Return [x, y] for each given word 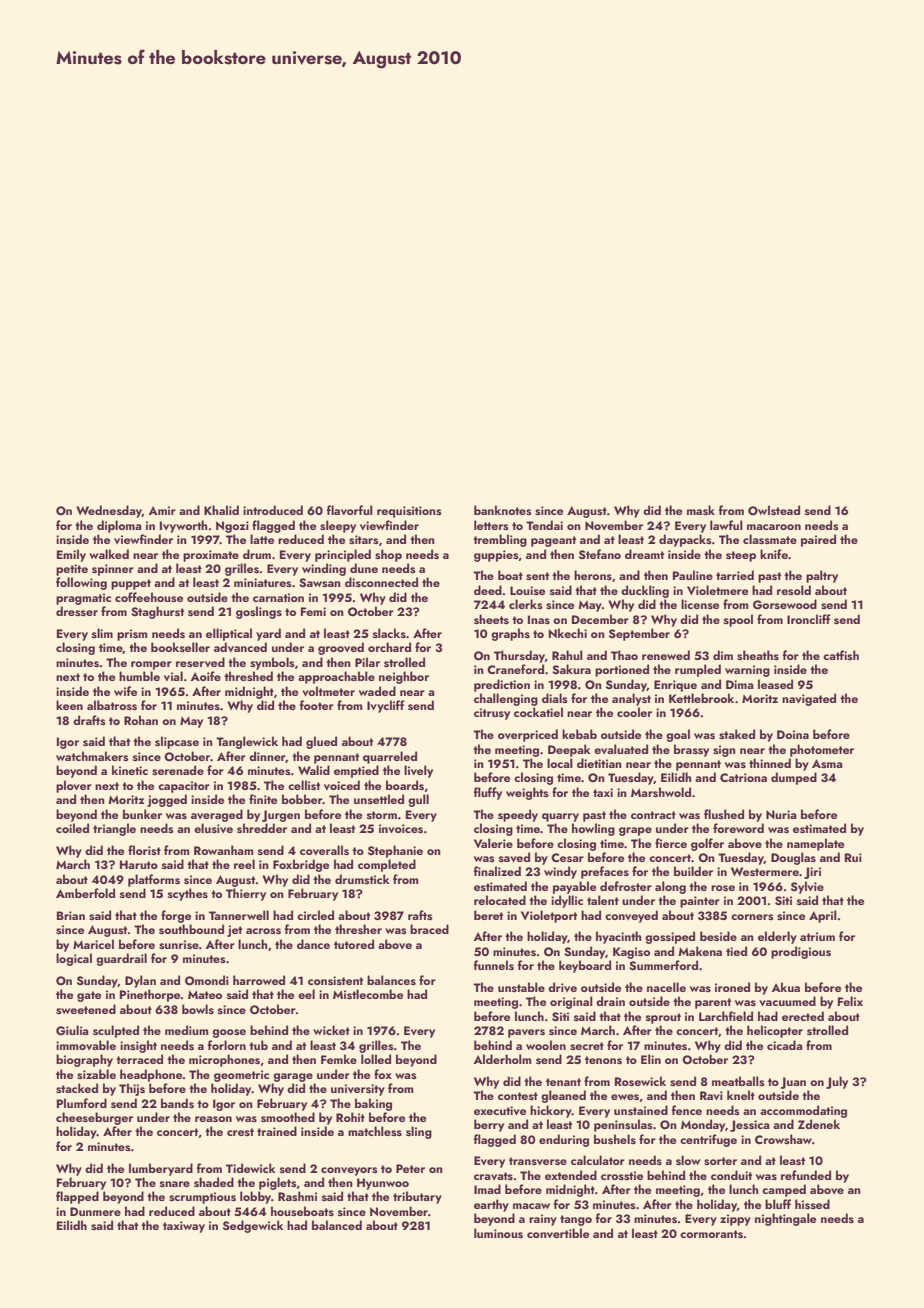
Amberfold [85, 893]
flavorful [350, 510]
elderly [777, 937]
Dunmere [95, 1211]
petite [72, 570]
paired [818, 540]
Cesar [567, 857]
